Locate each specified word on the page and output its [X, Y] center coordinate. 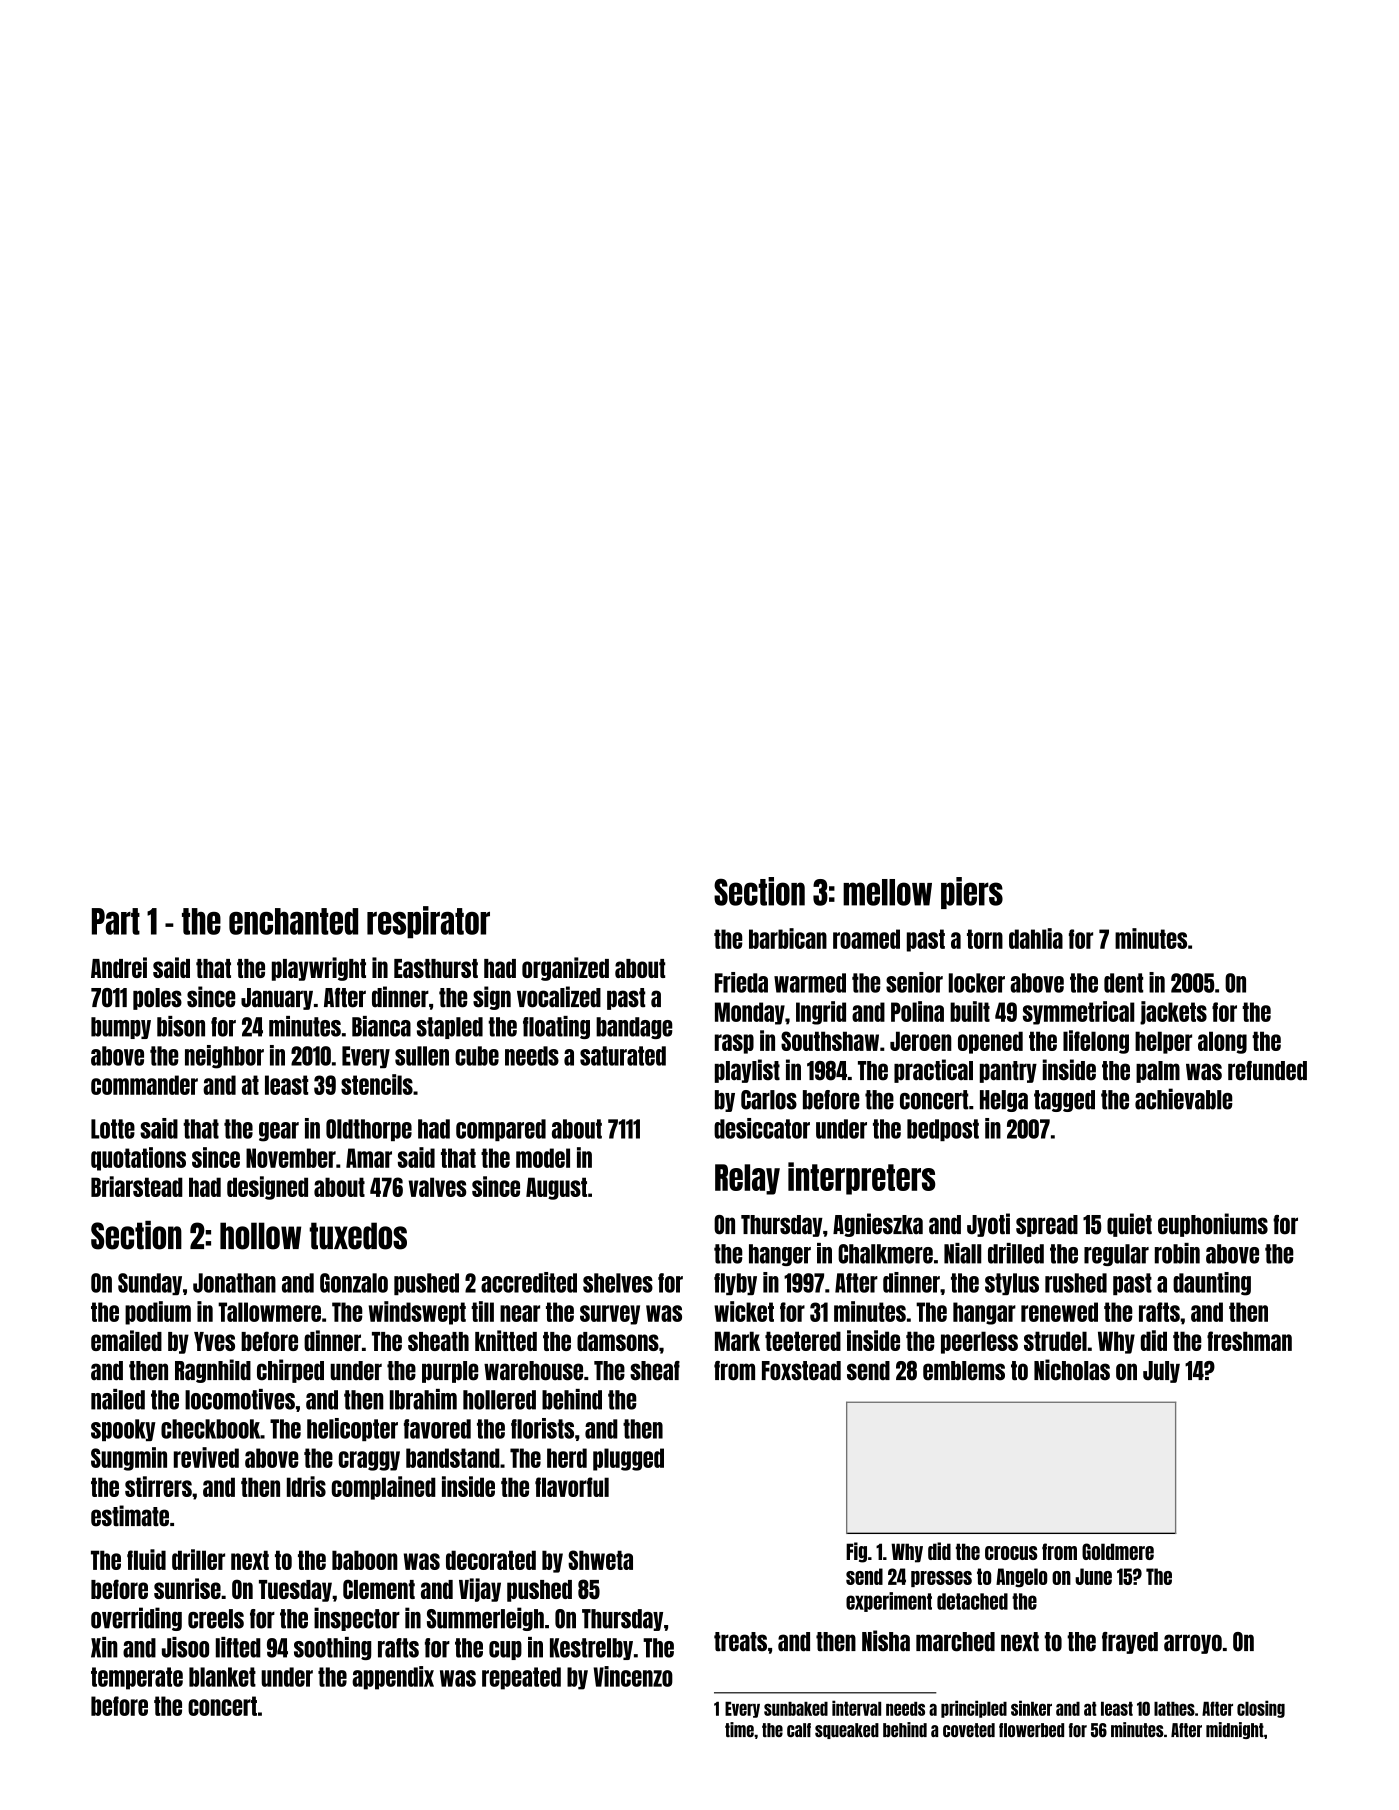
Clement [379, 1589]
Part [116, 921]
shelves [618, 1283]
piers [972, 893]
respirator [428, 922]
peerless [979, 1342]
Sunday [150, 1284]
